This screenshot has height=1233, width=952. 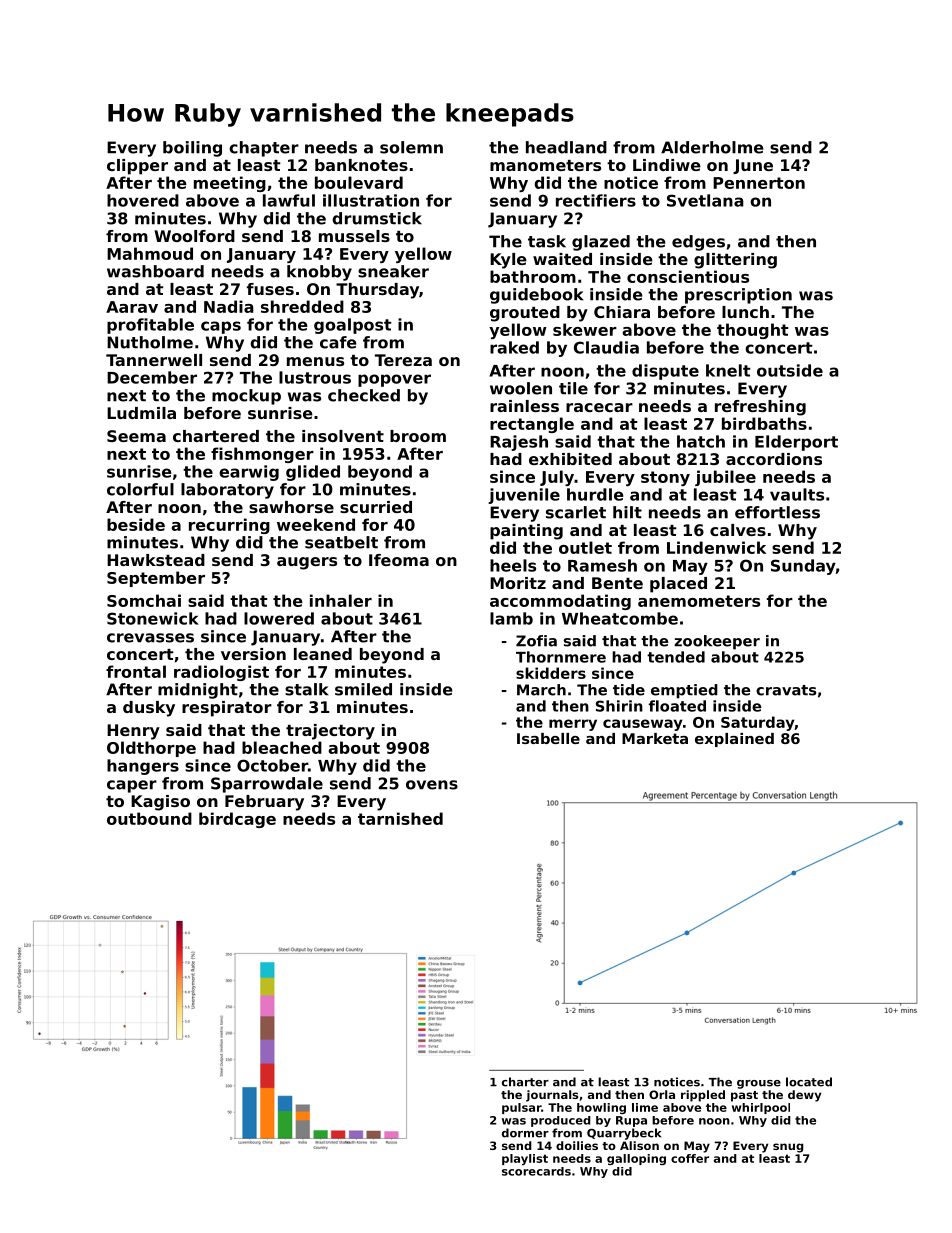 What do you see at coordinates (371, 200) in the screenshot?
I see `illustration` at bounding box center [371, 200].
